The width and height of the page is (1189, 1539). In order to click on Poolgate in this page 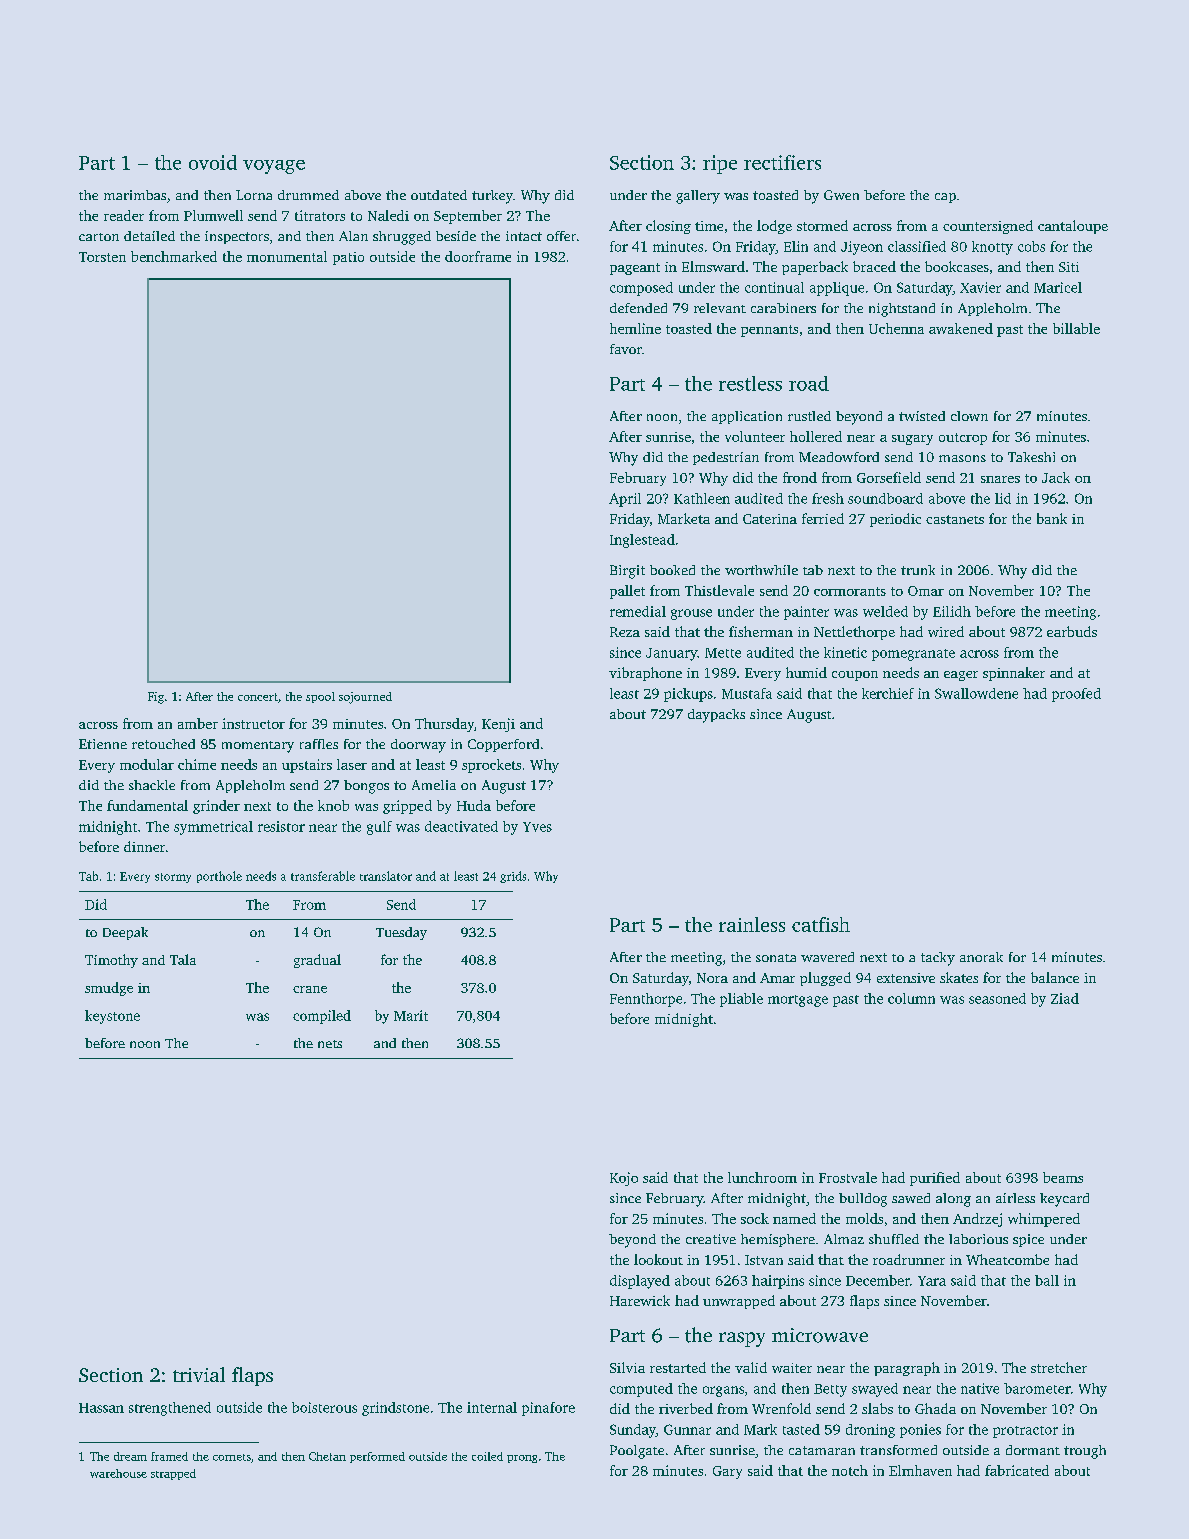, I will do `click(637, 1452)`.
